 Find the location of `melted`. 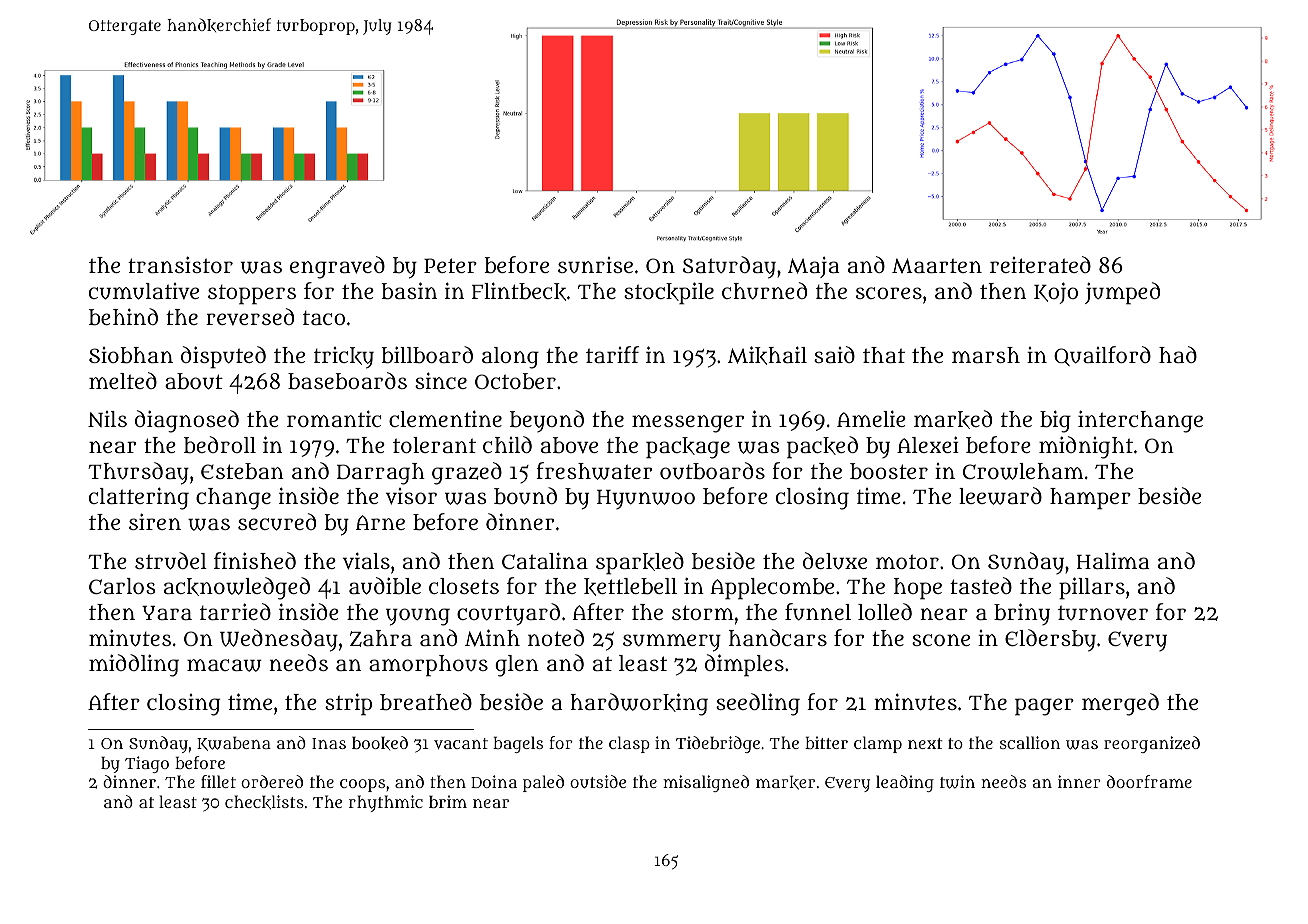

melted is located at coordinates (123, 380).
